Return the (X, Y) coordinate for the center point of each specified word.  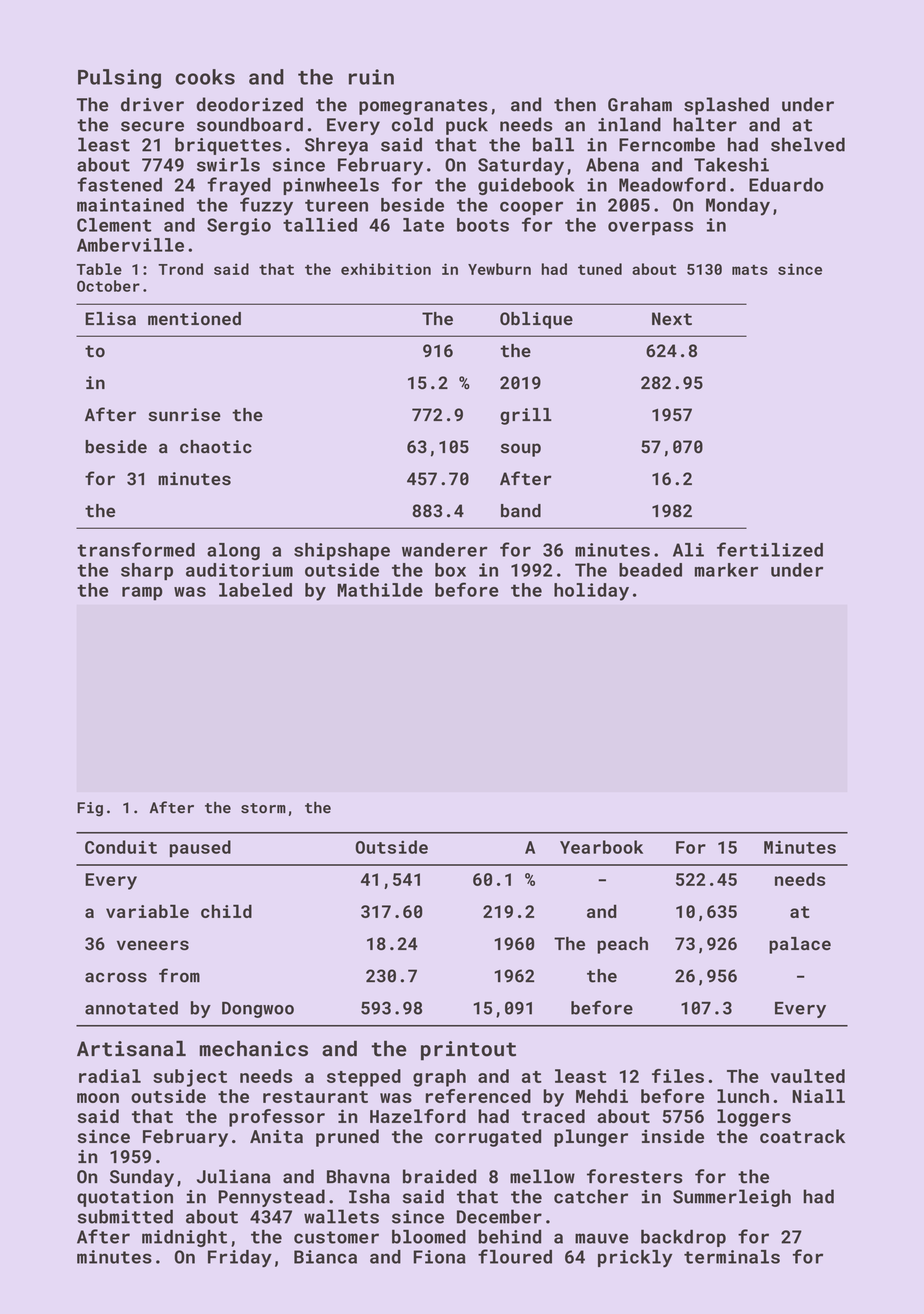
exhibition (386, 269)
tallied (320, 225)
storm (263, 808)
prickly (635, 1259)
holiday (591, 592)
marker (726, 570)
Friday (240, 1259)
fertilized (770, 549)
